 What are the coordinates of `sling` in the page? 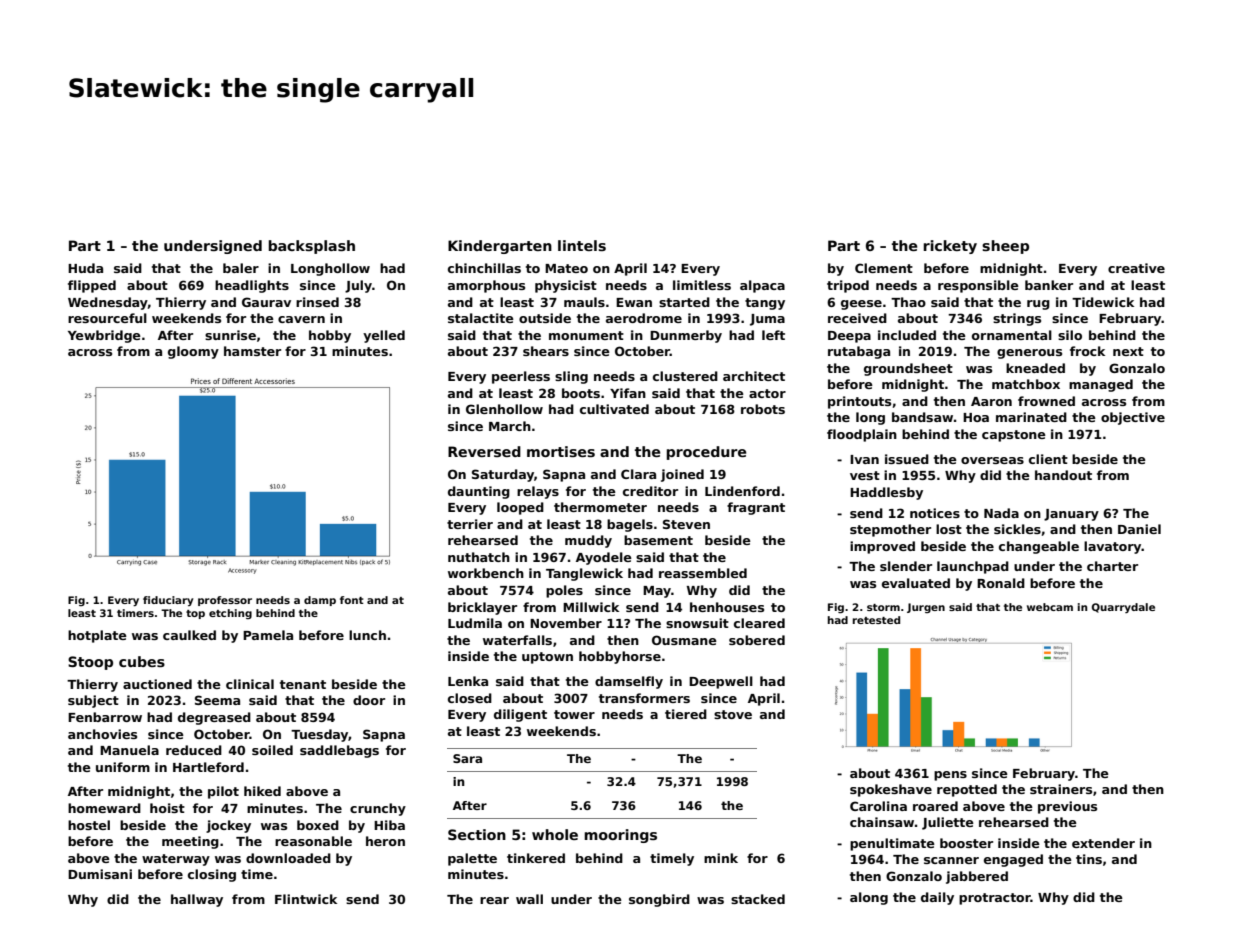 It's located at (571, 377).
